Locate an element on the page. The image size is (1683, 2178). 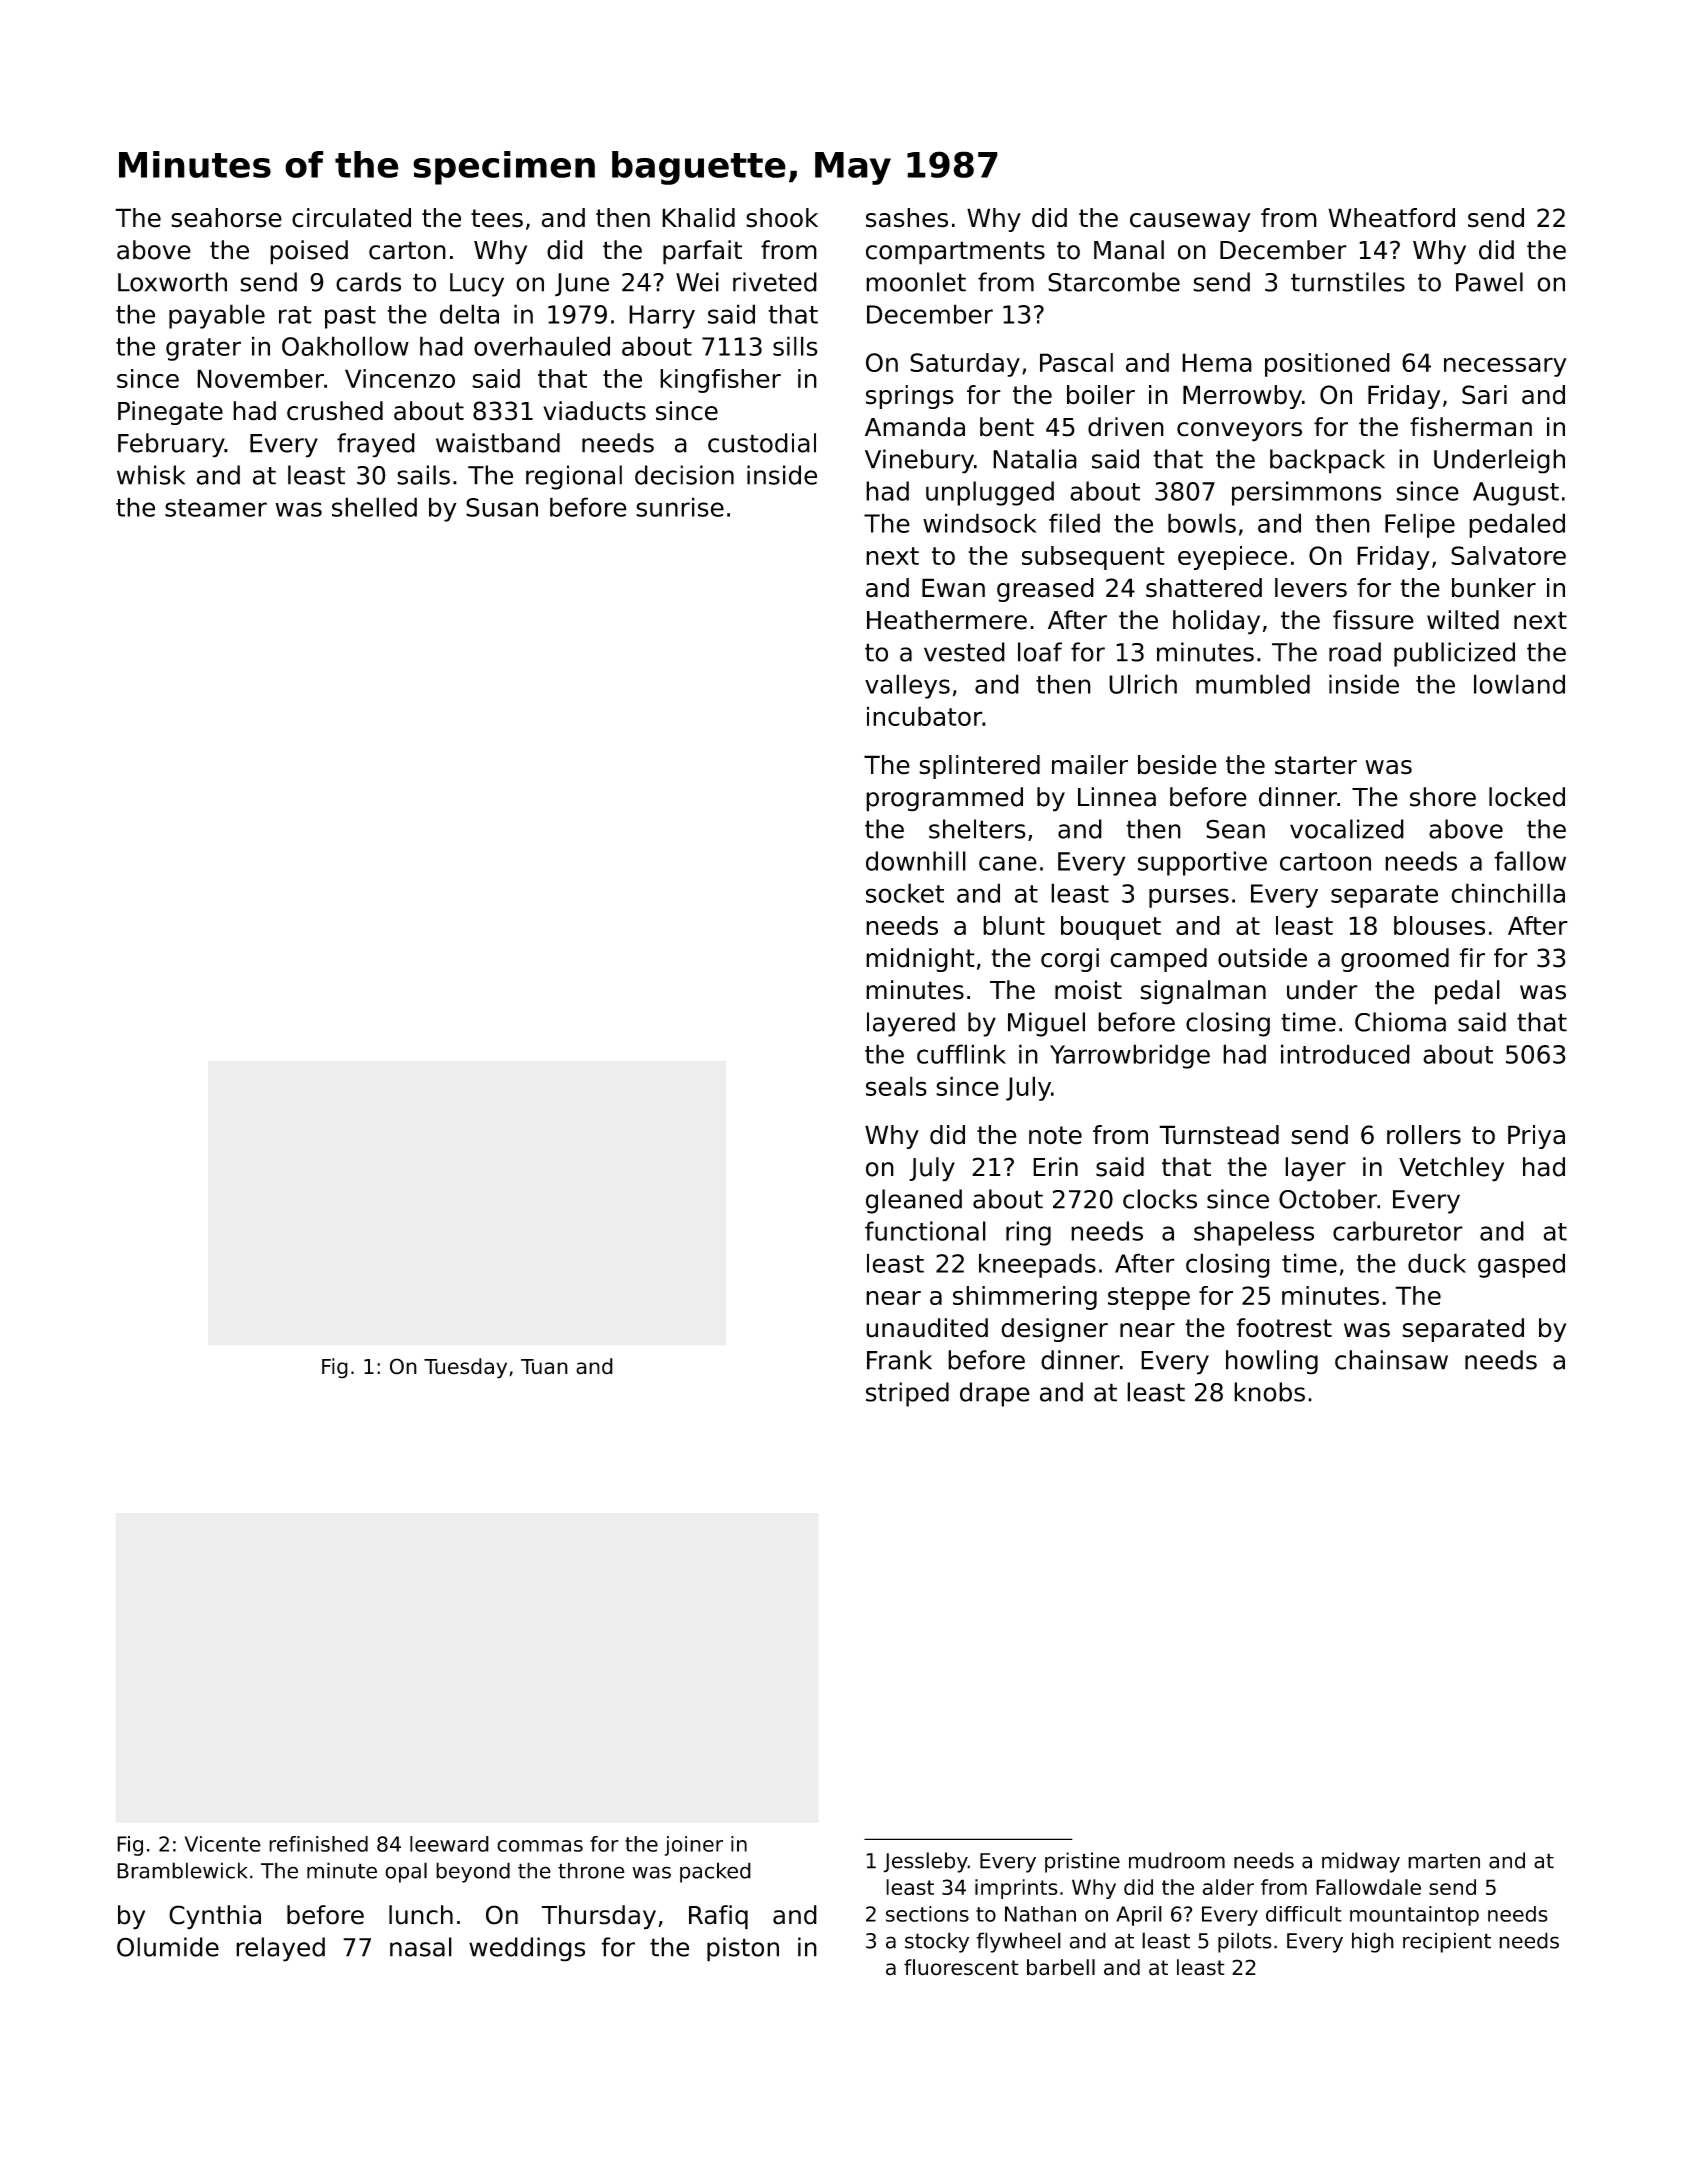
Tuesday is located at coordinates (465, 1368).
